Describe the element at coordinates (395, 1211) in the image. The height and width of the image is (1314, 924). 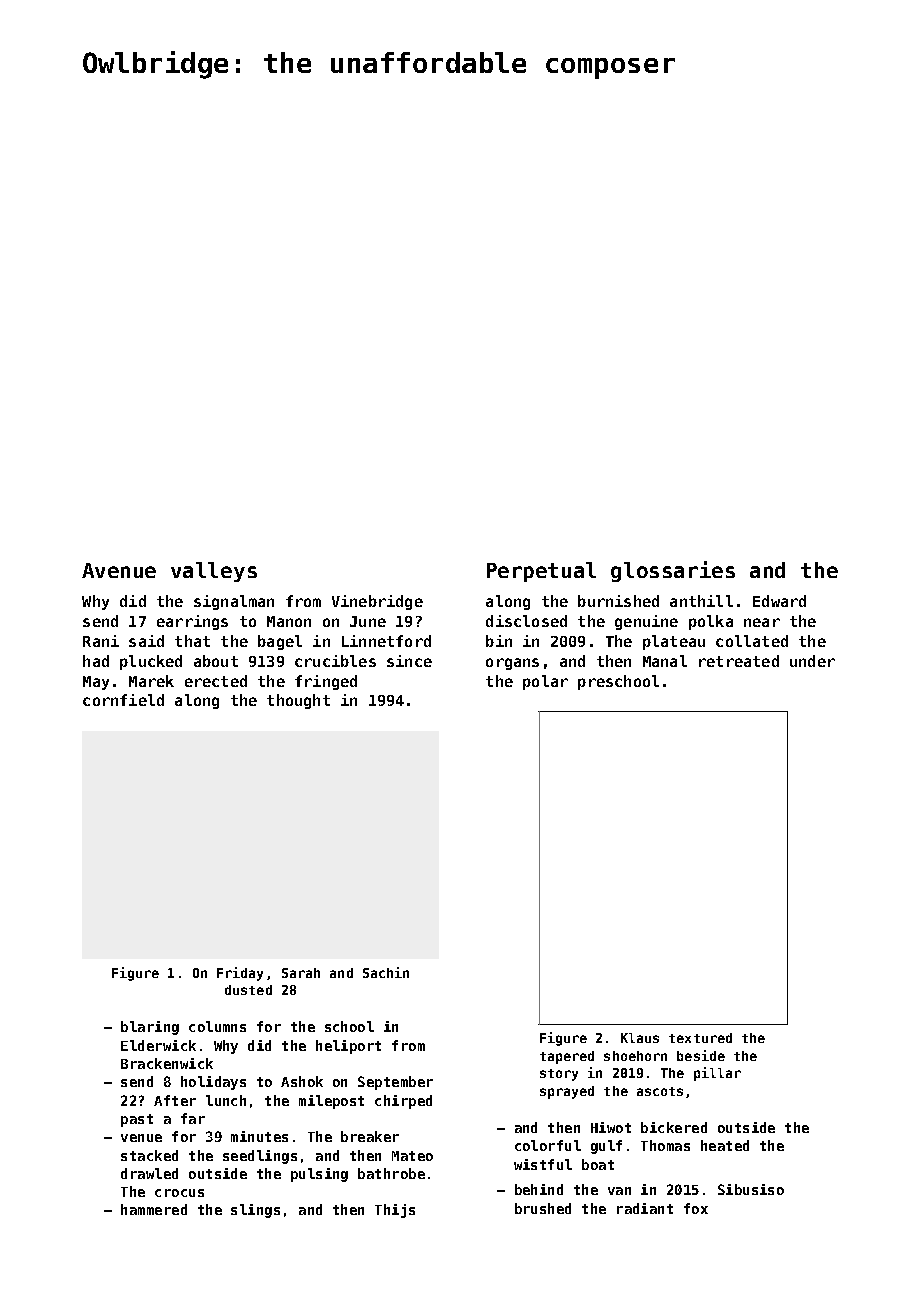
I see `Thijs` at that location.
